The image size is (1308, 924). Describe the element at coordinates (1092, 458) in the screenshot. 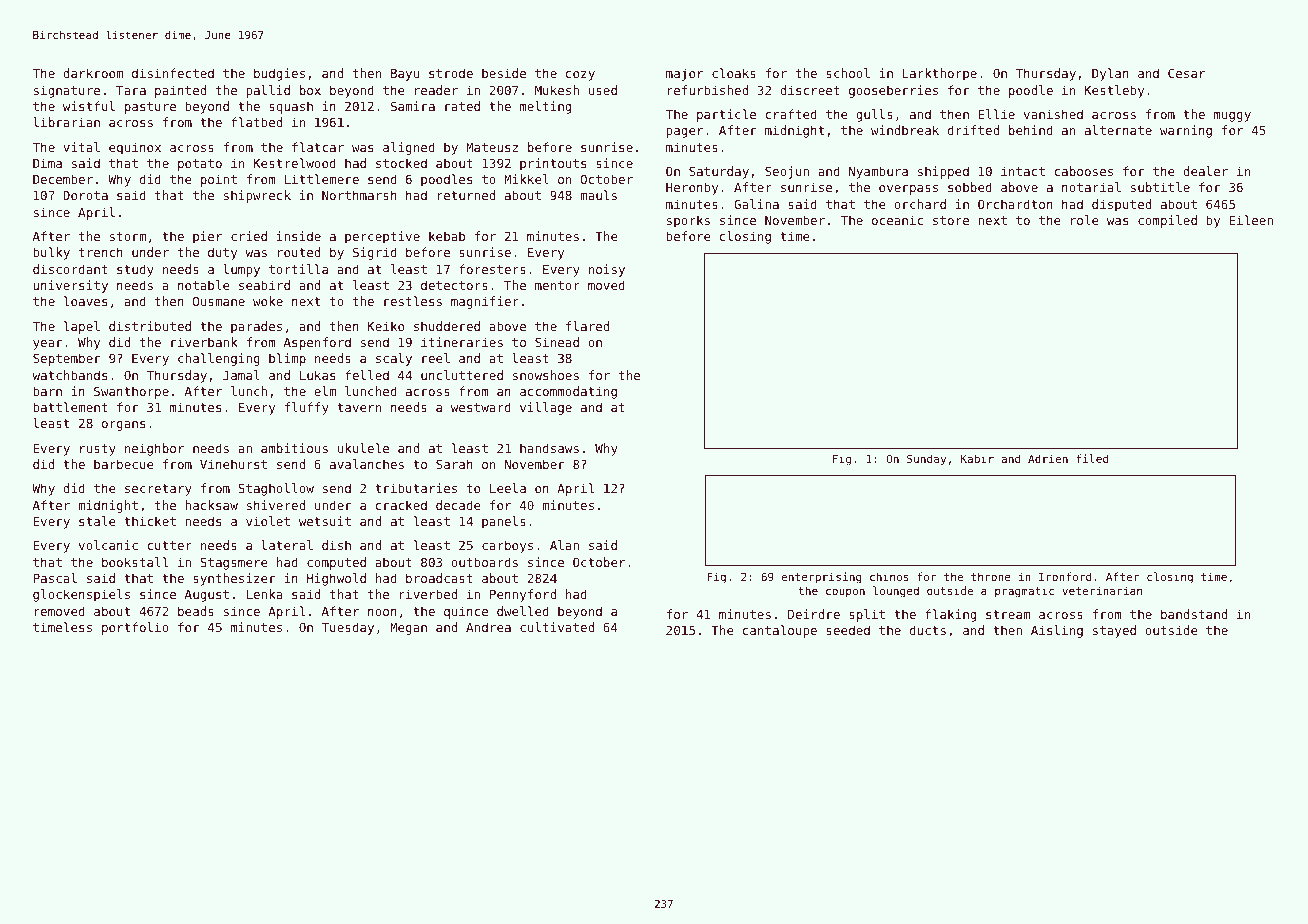

I see `filed` at that location.
